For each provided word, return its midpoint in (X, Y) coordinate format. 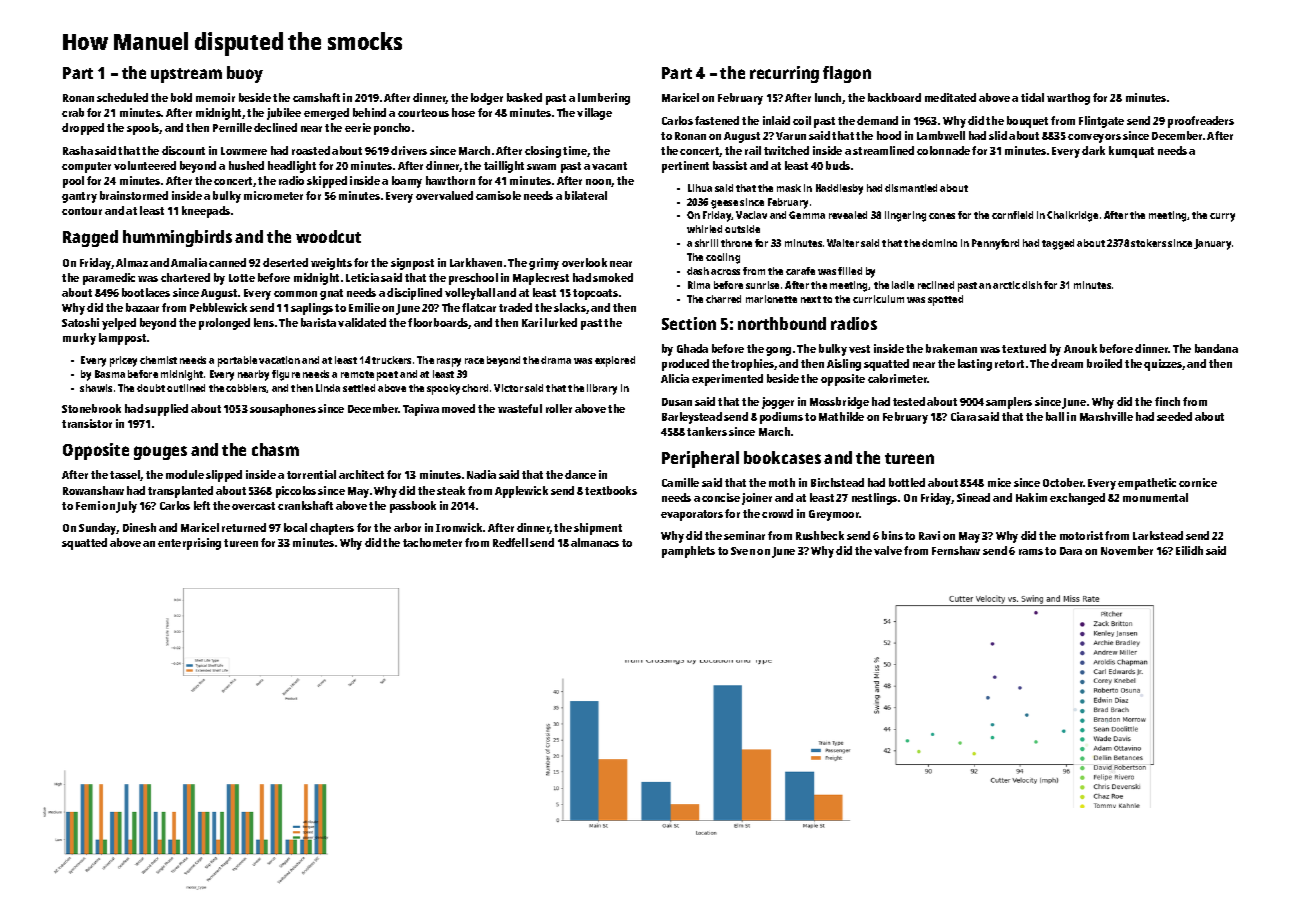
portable (237, 361)
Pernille (232, 127)
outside (742, 229)
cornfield (1012, 215)
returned (244, 527)
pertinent (685, 167)
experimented (727, 380)
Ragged (90, 238)
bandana (1216, 348)
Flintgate (1101, 122)
